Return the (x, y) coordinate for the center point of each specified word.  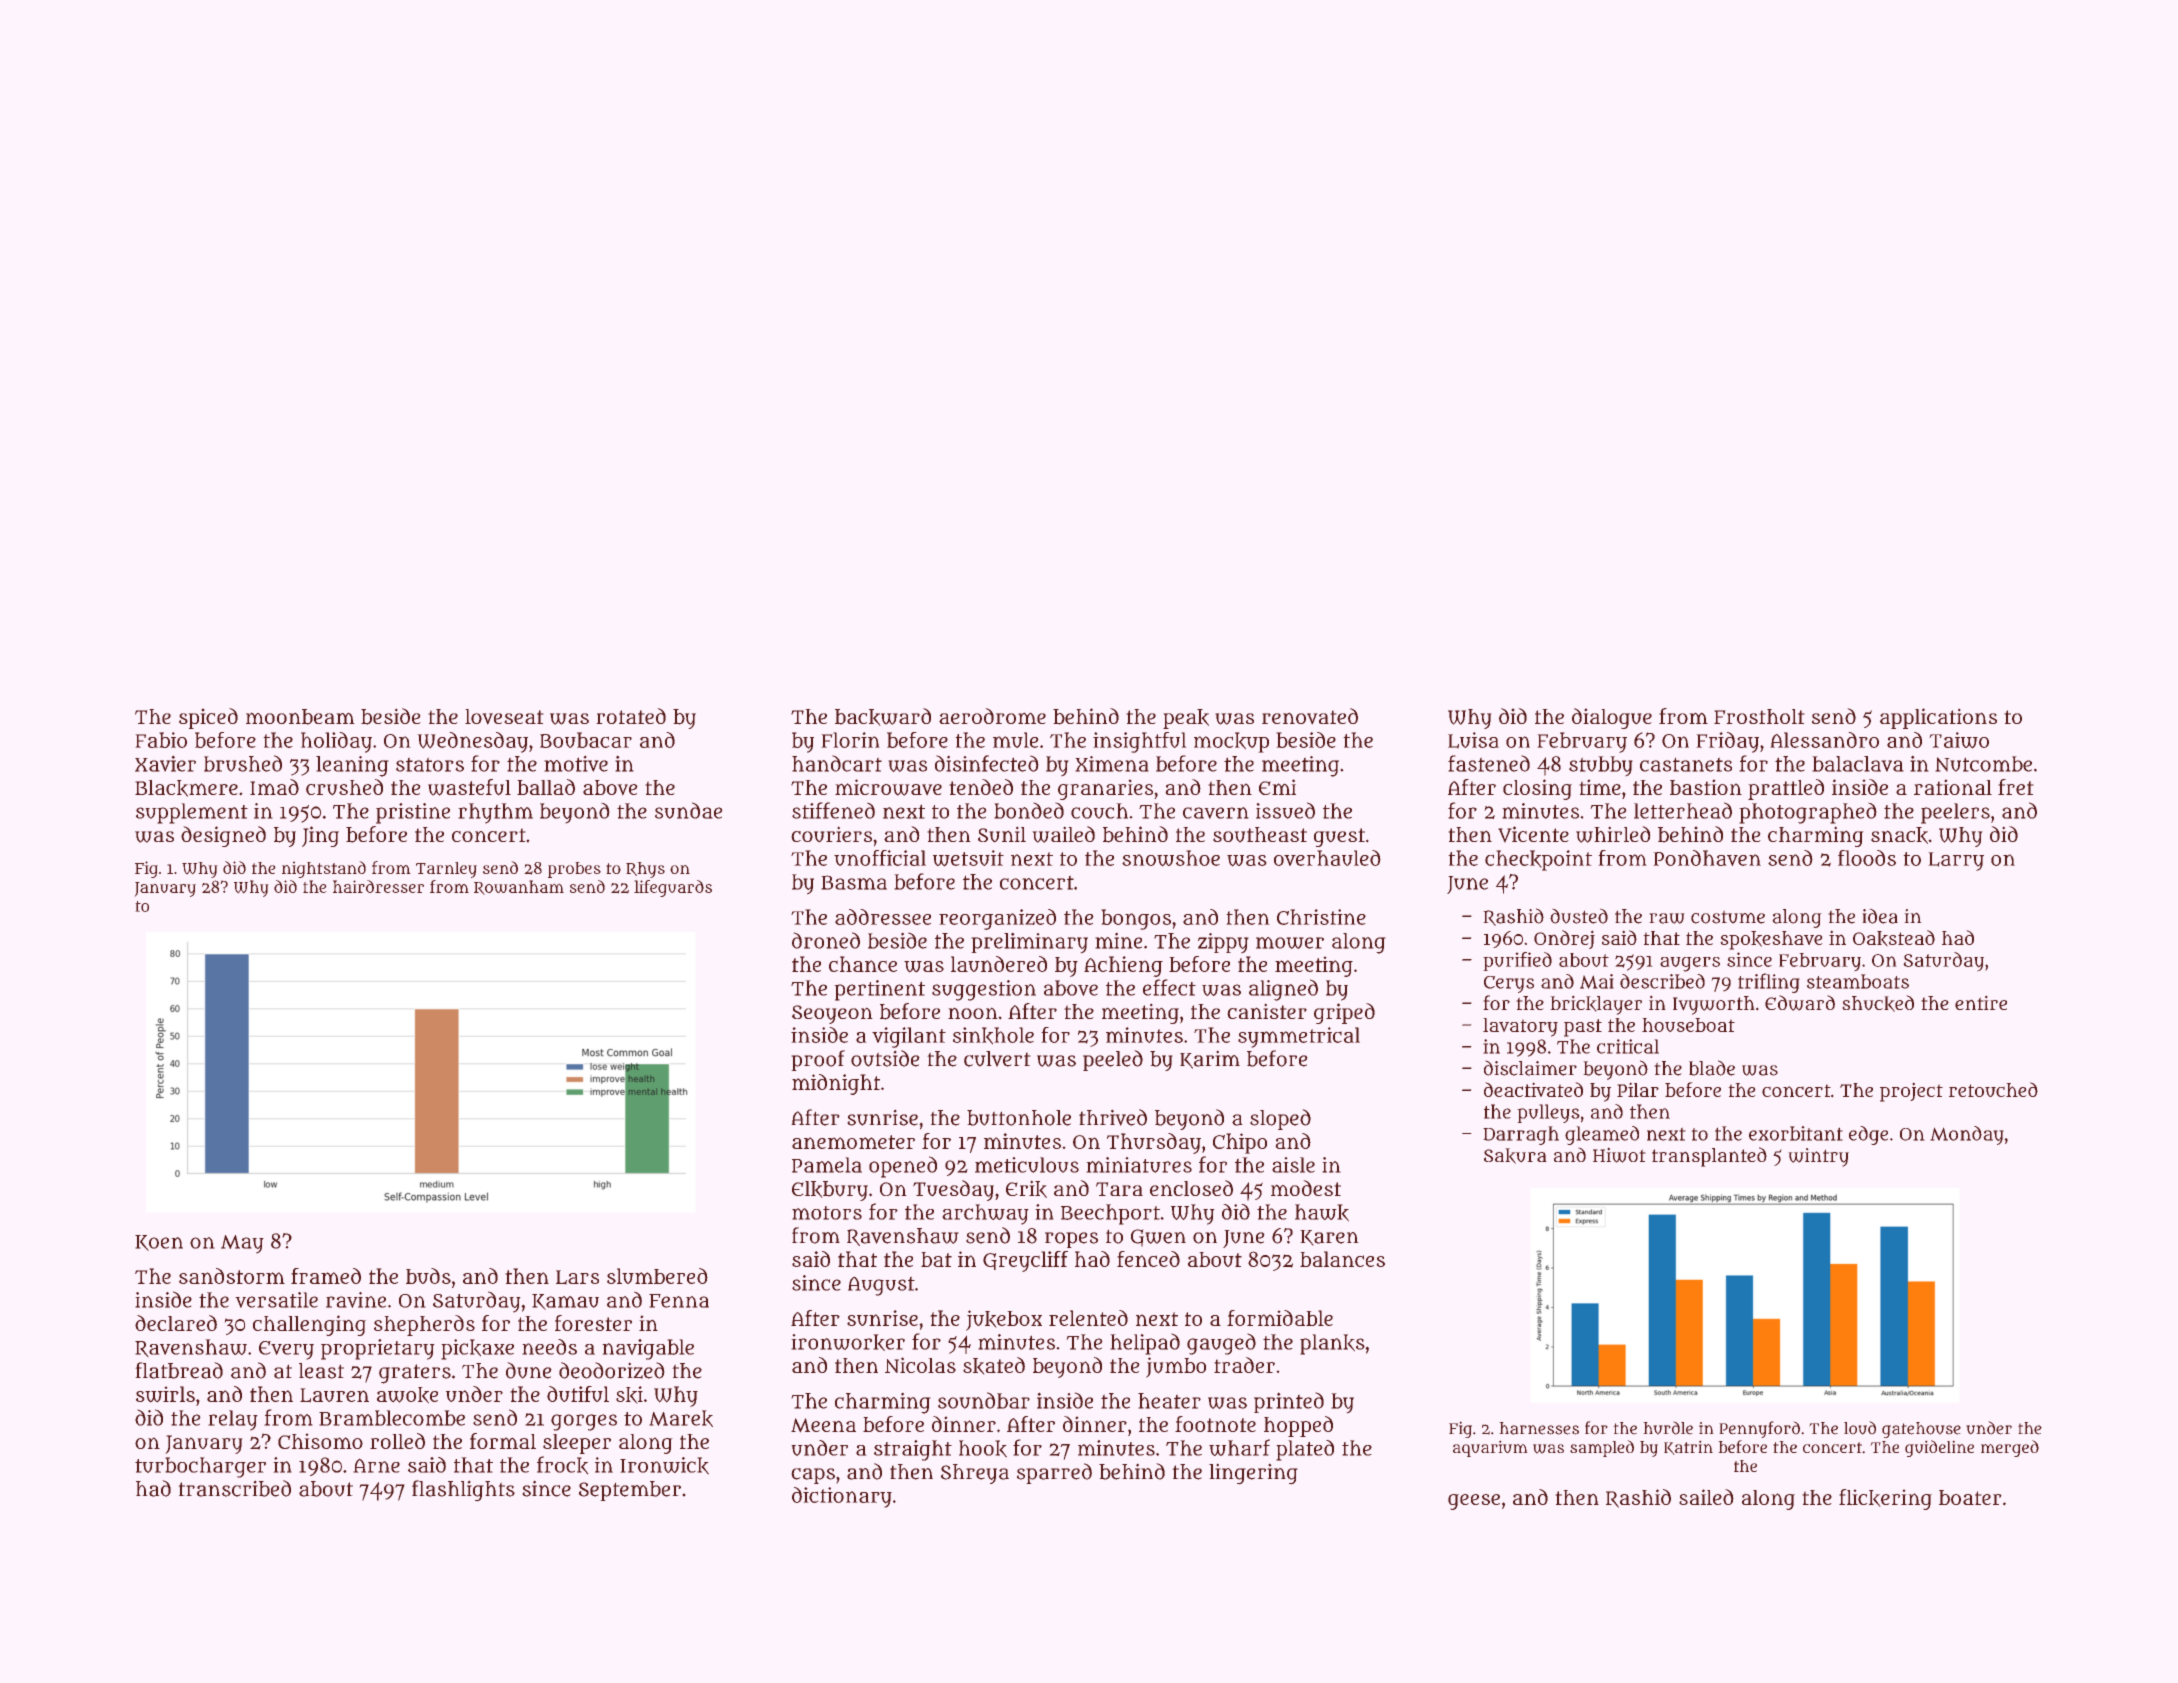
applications (1938, 718)
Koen (159, 1243)
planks (1332, 1344)
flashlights (463, 1491)
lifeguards (673, 888)
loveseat (504, 717)
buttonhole (1019, 1118)
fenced (1148, 1259)
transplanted (1709, 1157)
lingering (1253, 1474)
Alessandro (1824, 740)
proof (818, 1060)
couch (1099, 811)
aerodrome (992, 716)
